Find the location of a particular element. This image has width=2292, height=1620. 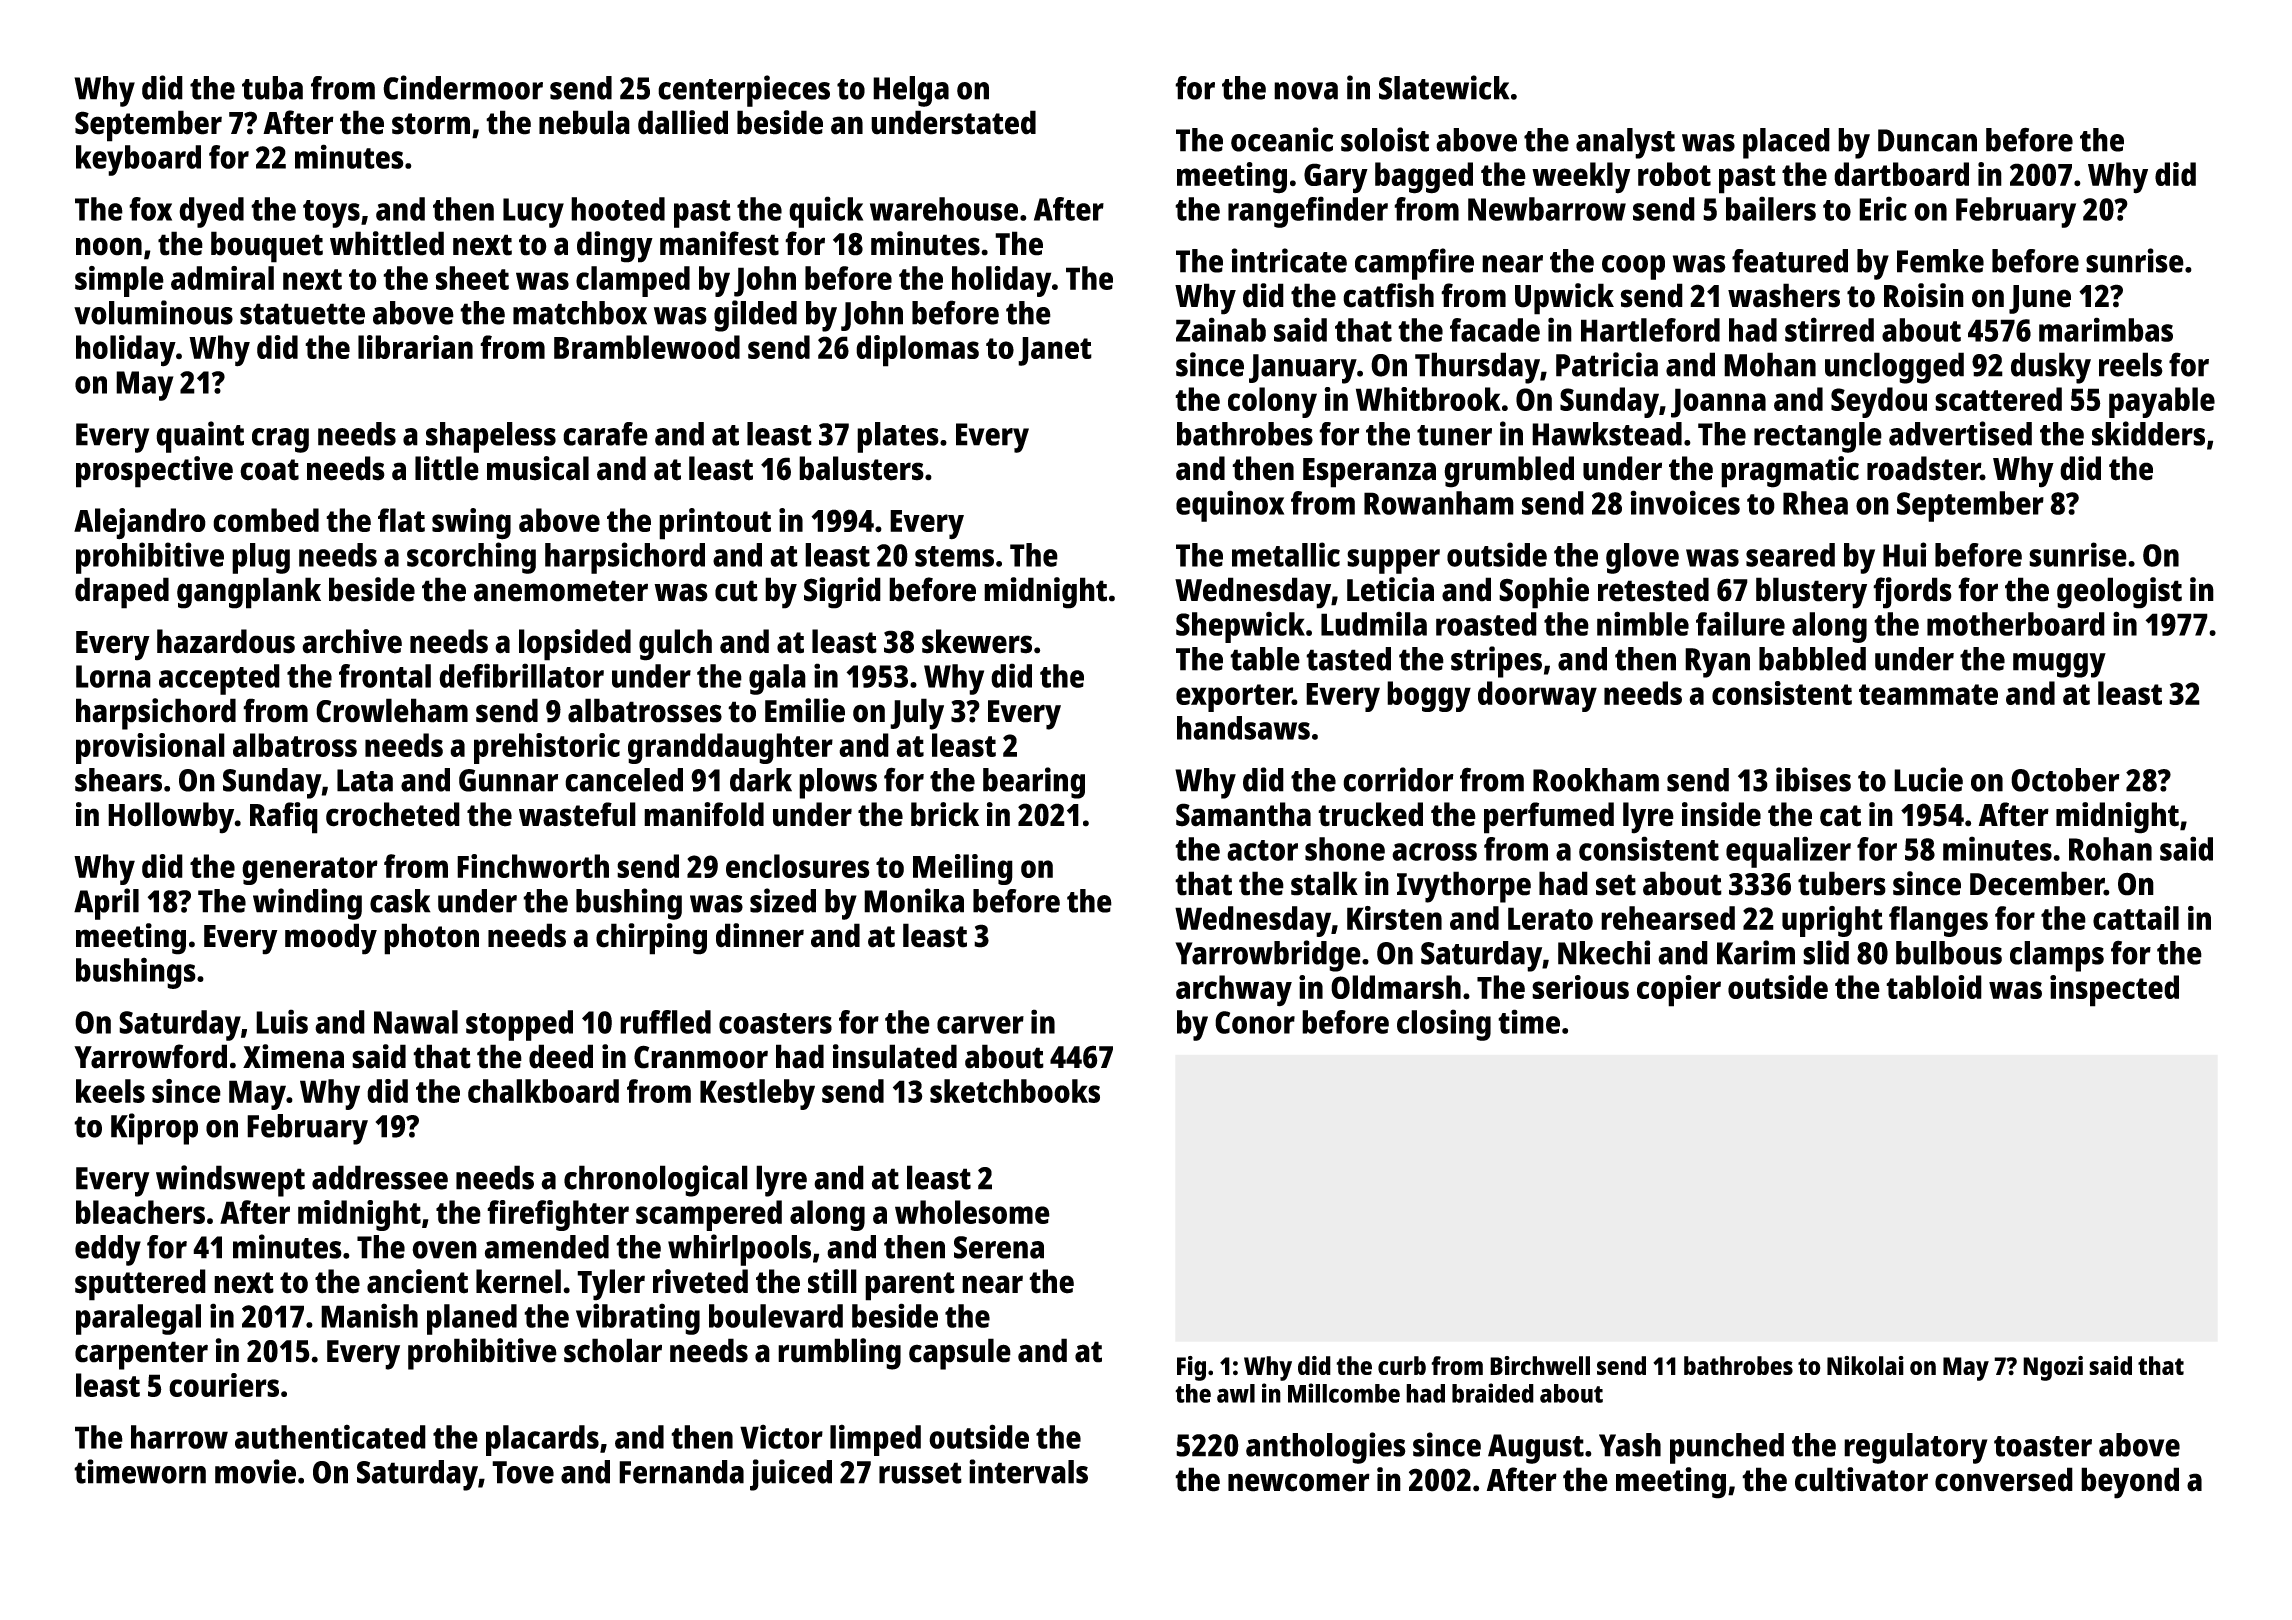

Ngozi is located at coordinates (2053, 1368).
